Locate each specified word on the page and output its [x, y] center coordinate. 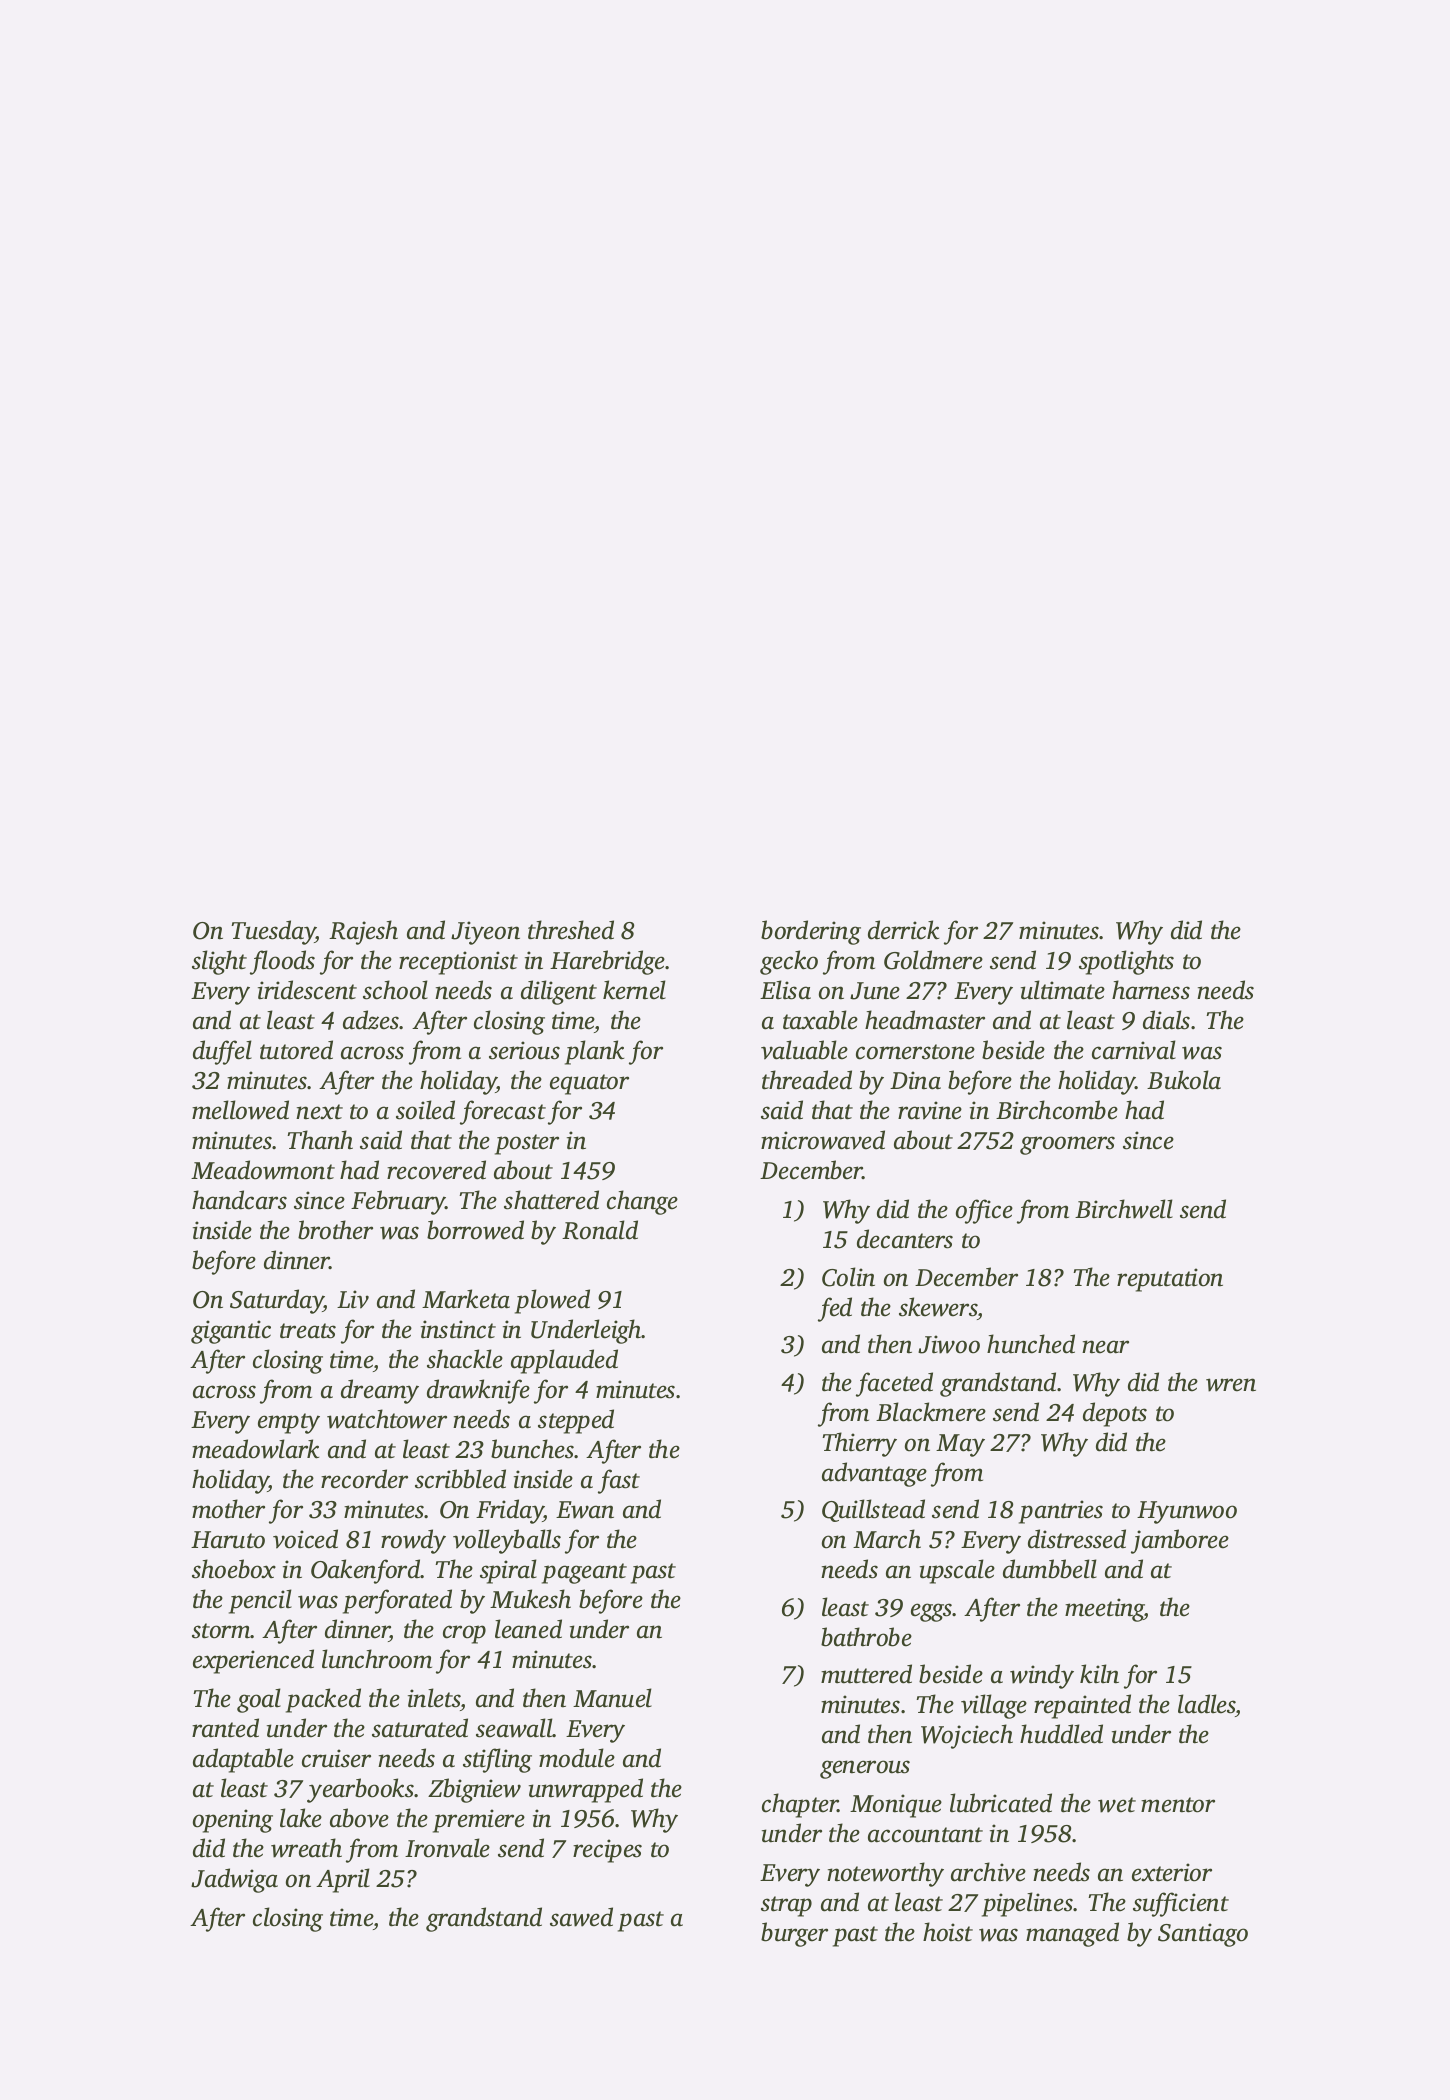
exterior [1172, 1872]
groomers [1067, 1145]
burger [794, 1934]
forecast [503, 1112]
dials [1166, 1020]
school [395, 990]
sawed [581, 1917]
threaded [807, 1080]
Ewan [585, 1510]
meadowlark [255, 1449]
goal [259, 1700]
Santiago [1203, 1935]
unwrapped [586, 1790]
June [875, 991]
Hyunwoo [1187, 1512]
